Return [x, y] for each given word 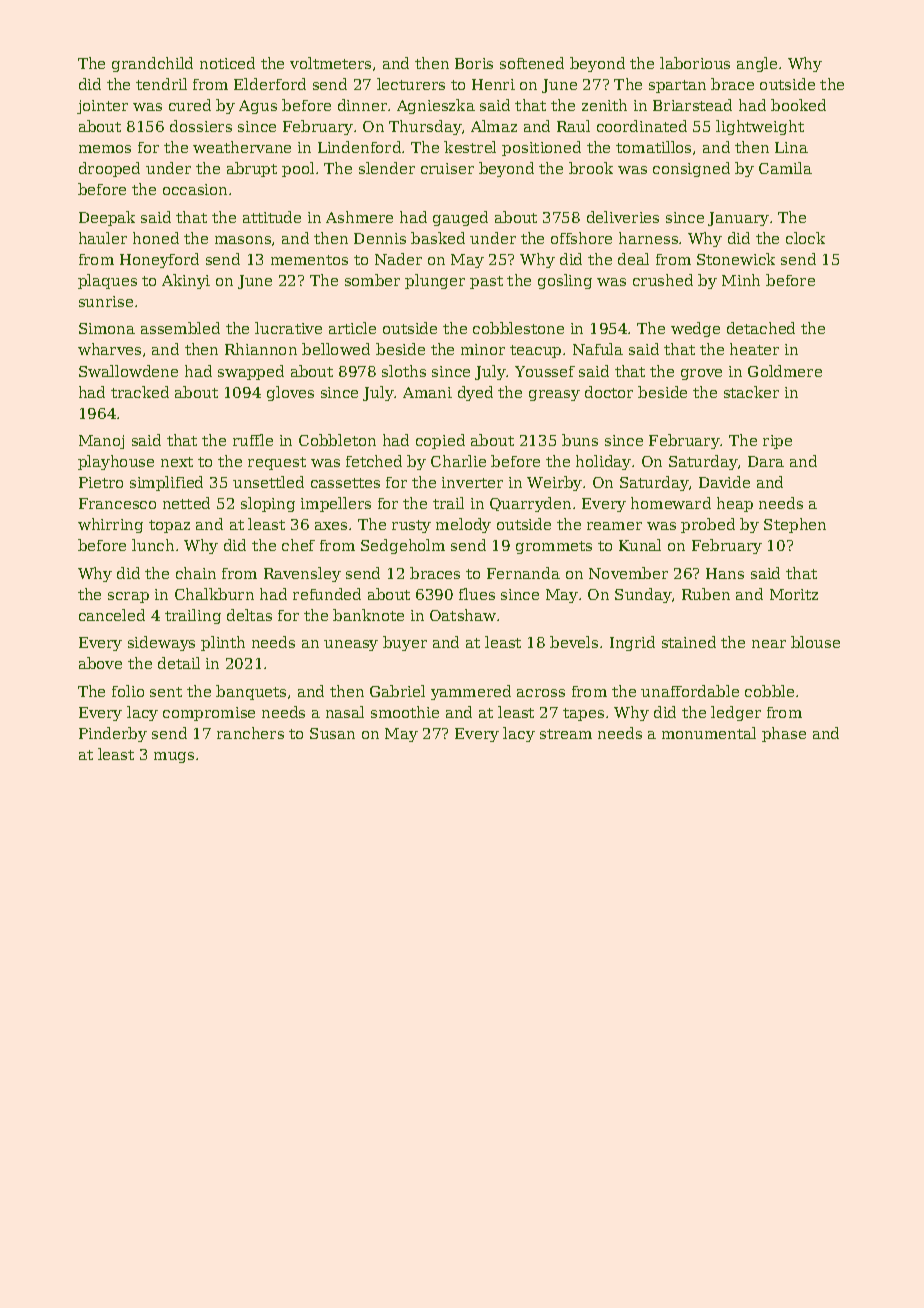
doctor [609, 392]
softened [532, 63]
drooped [109, 169]
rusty [411, 526]
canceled [112, 615]
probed [708, 525]
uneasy [351, 645]
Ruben [706, 594]
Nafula [598, 349]
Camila [785, 168]
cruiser [447, 168]
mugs [174, 757]
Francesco [117, 503]
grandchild [152, 64]
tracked [140, 392]
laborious [695, 63]
